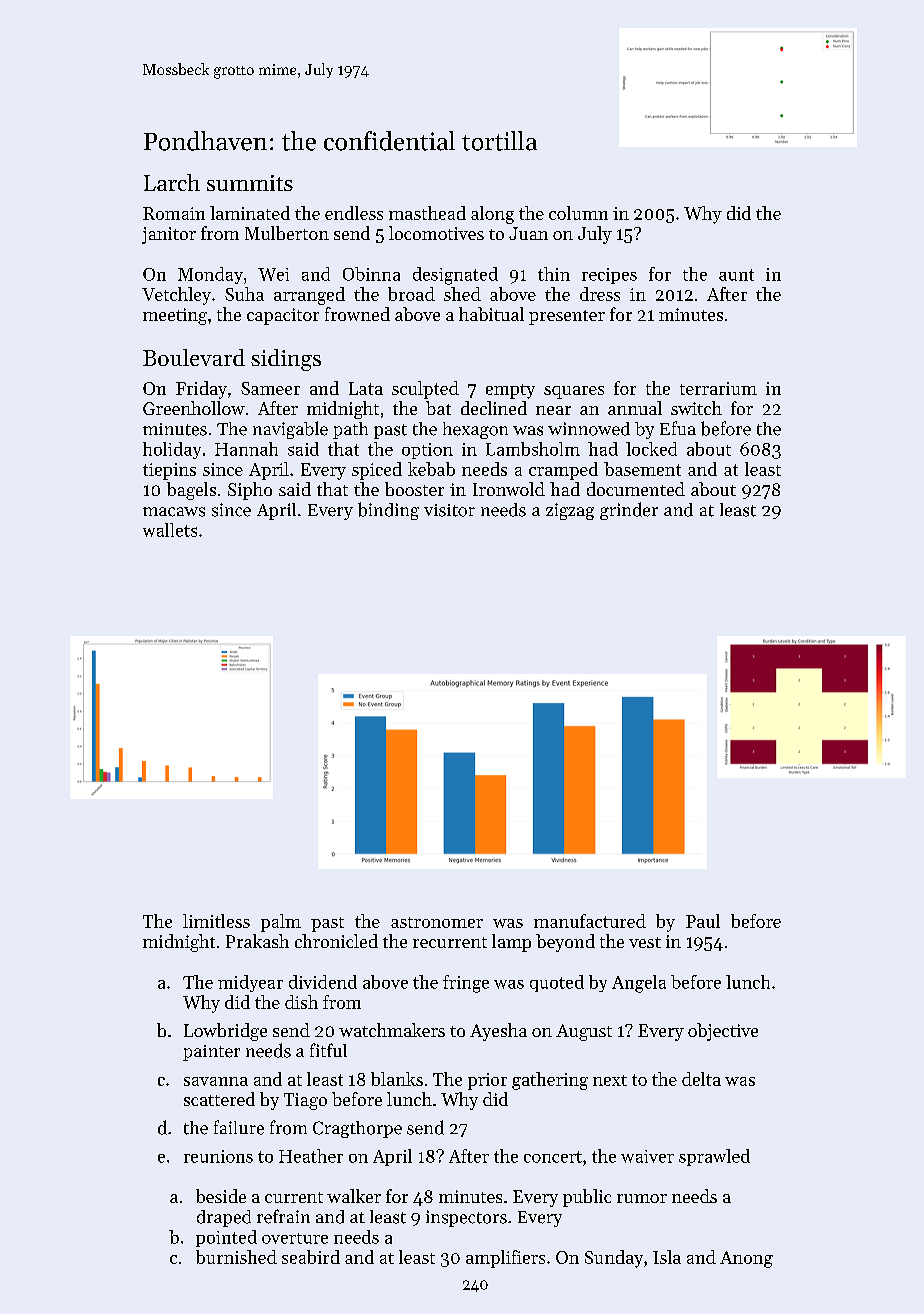  I want to click on seabird, so click(311, 1257).
